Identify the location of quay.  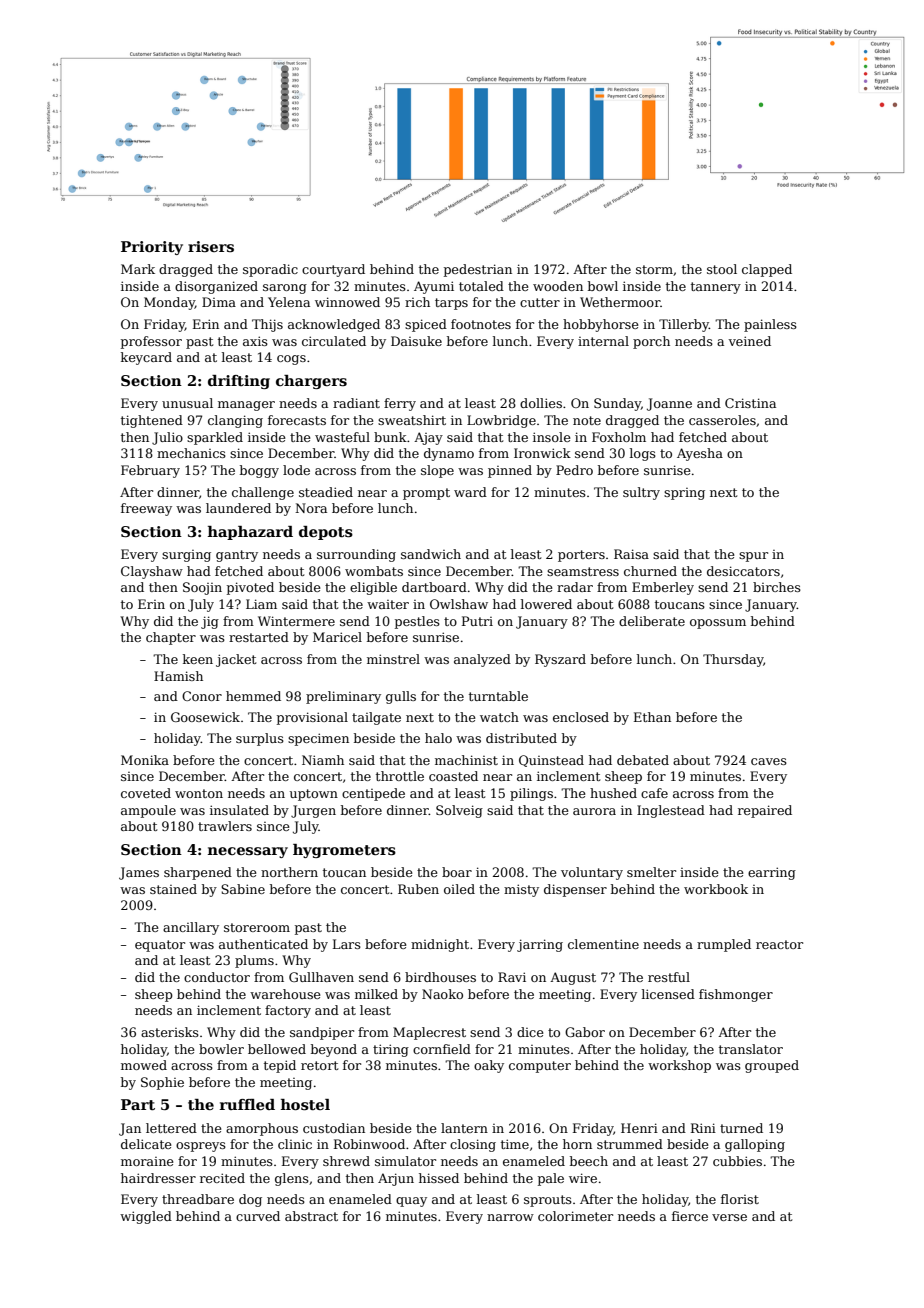
(411, 1202).
